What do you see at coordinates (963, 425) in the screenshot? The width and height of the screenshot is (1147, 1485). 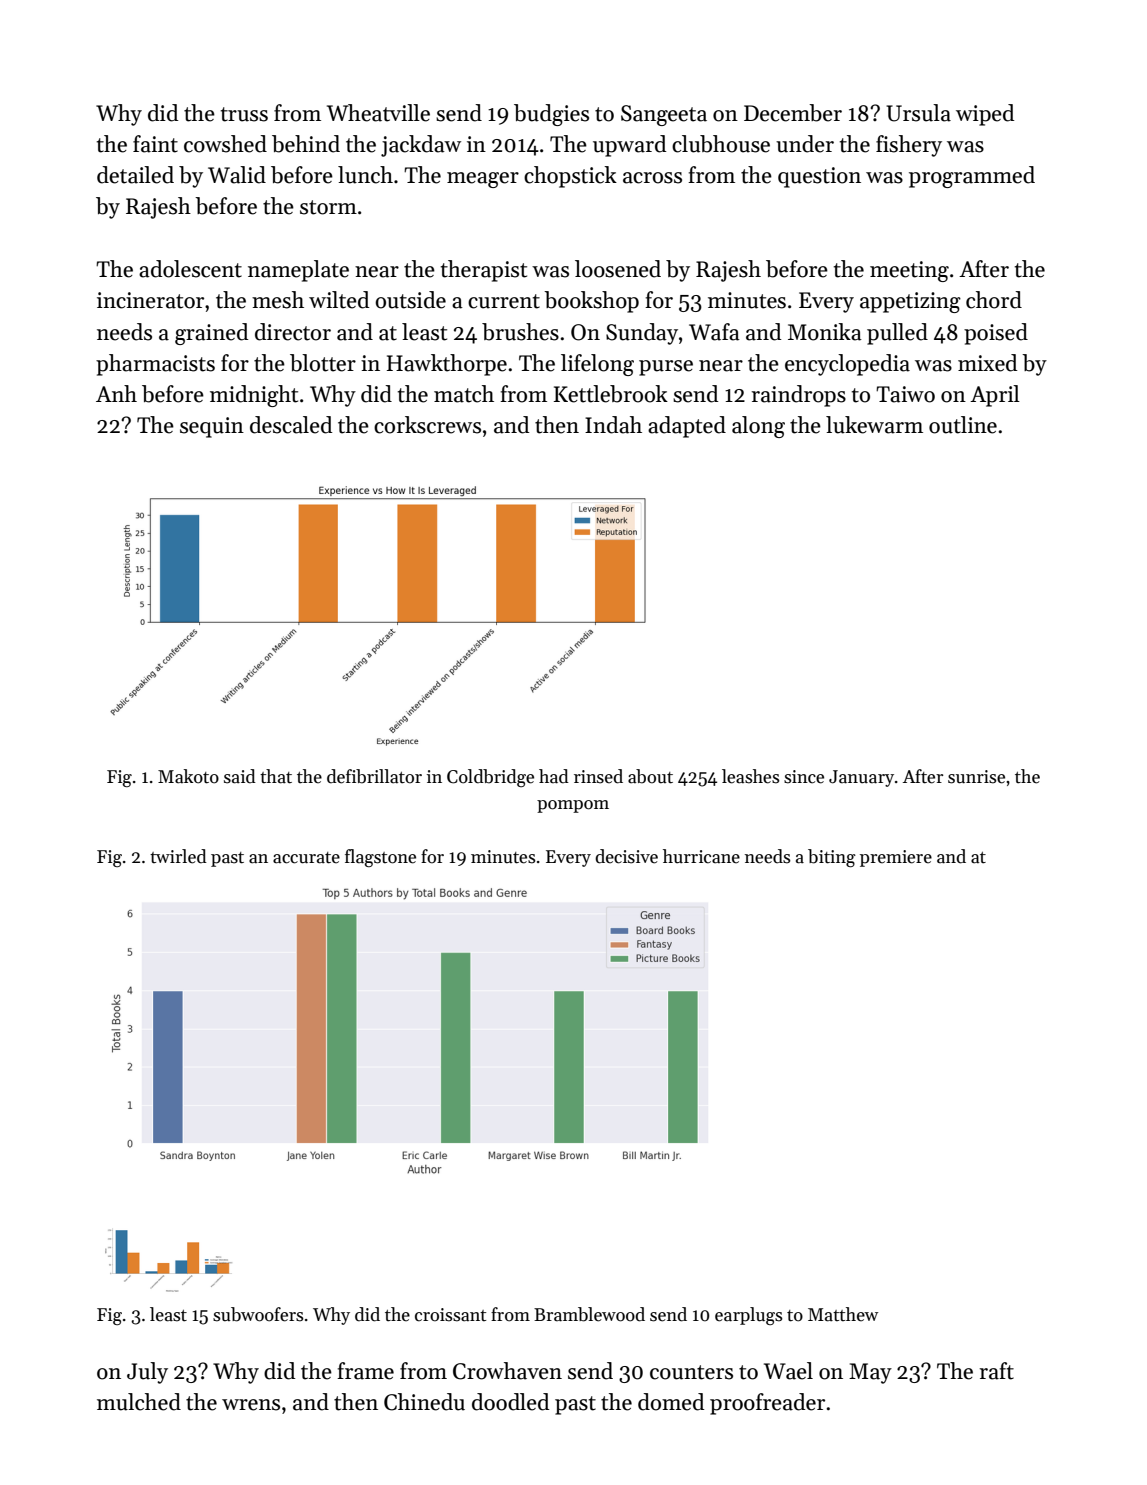 I see `outline` at bounding box center [963, 425].
